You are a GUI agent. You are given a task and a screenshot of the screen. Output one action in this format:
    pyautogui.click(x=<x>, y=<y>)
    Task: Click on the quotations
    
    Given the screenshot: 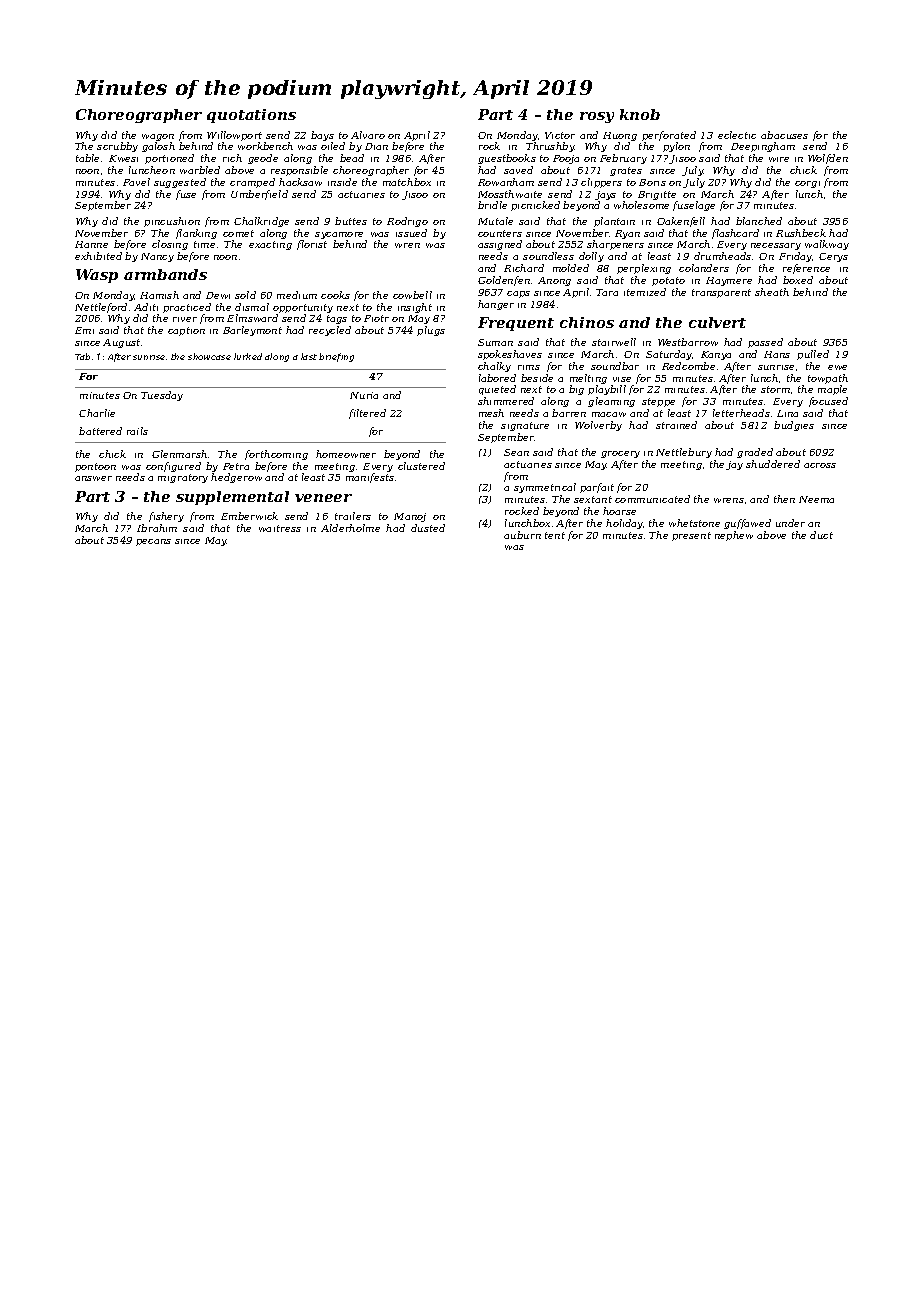 What is the action you would take?
    pyautogui.click(x=251, y=116)
